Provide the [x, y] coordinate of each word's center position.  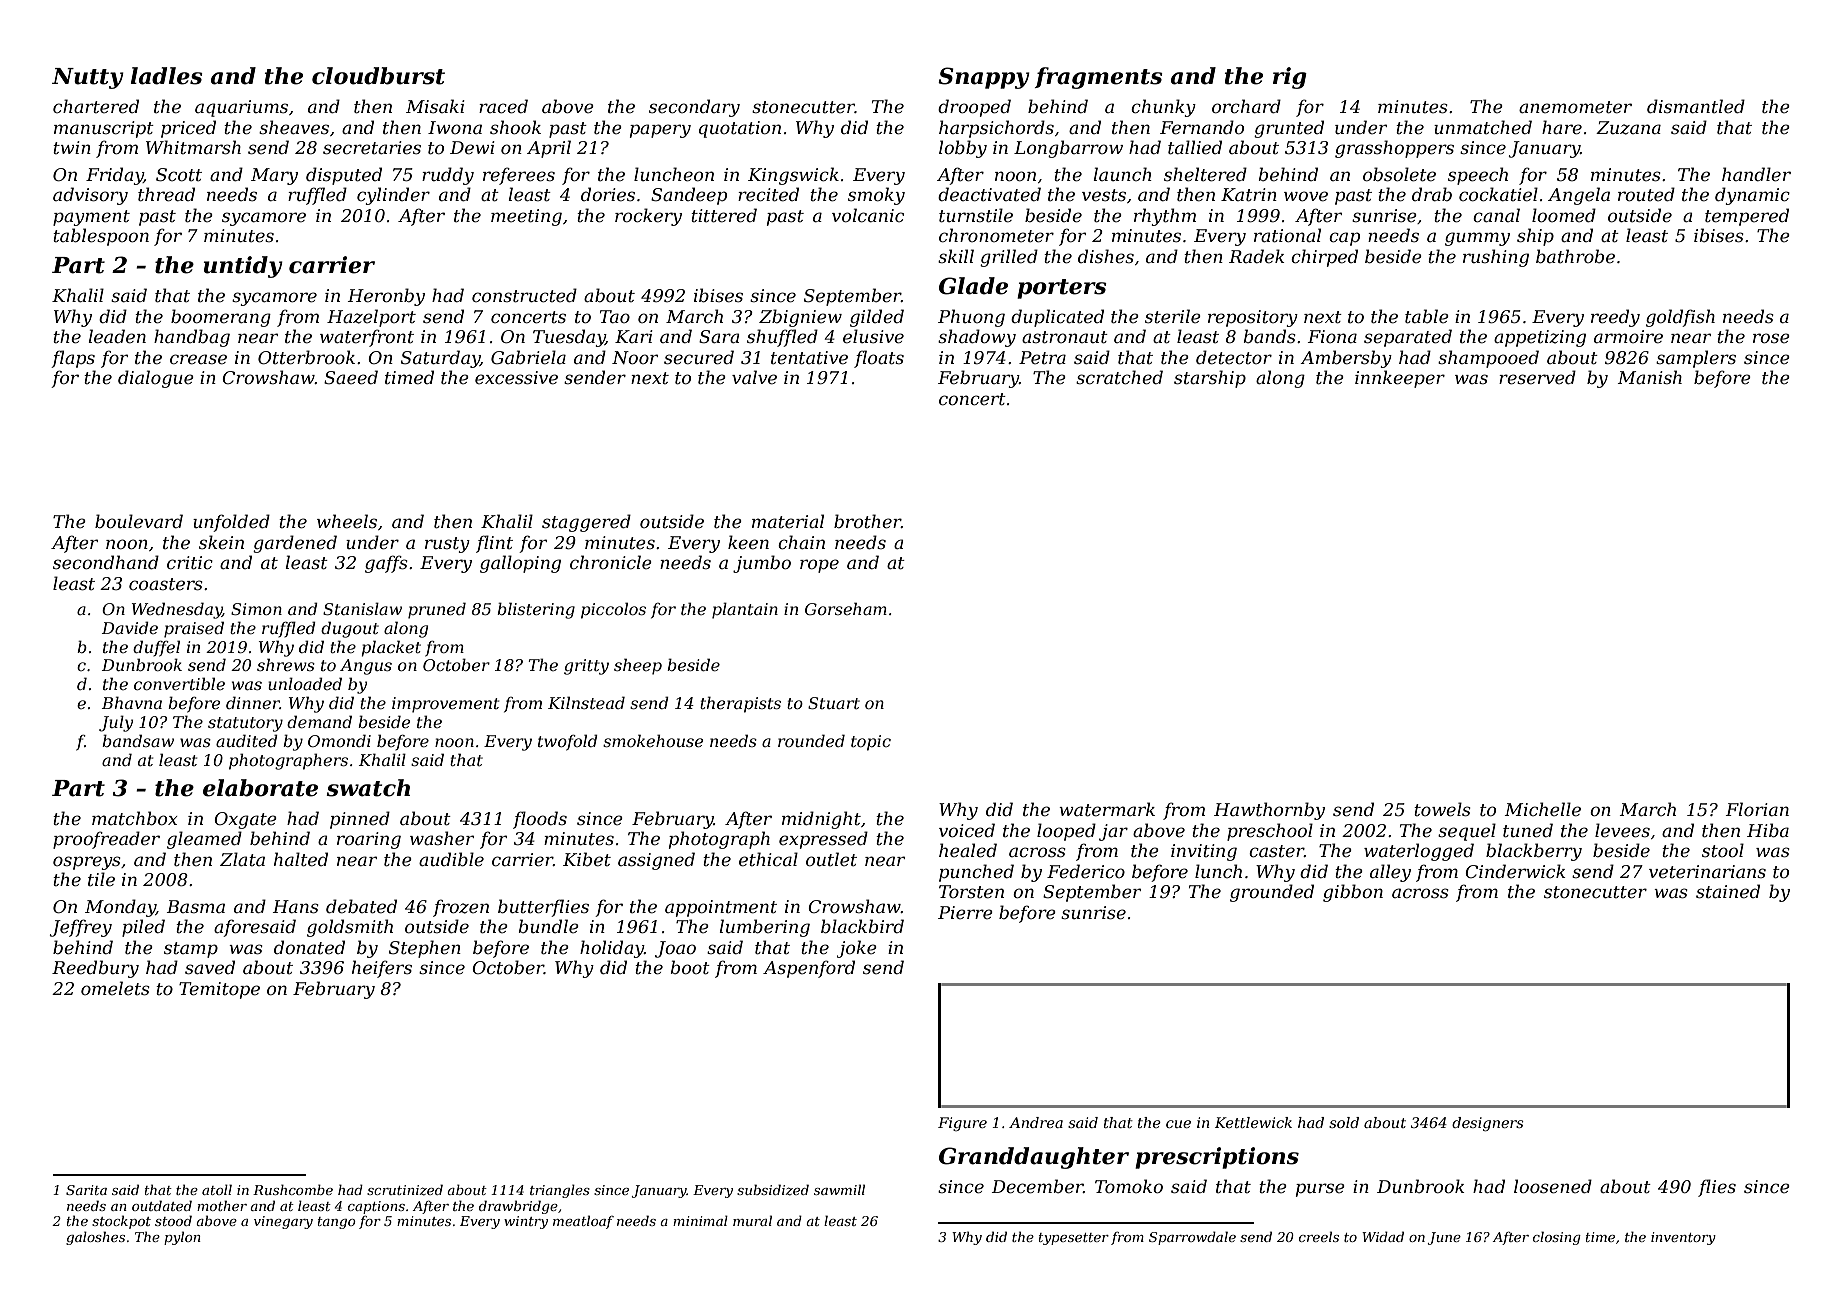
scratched [1119, 377]
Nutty [88, 78]
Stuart [834, 703]
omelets [115, 988]
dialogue [156, 379]
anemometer [1575, 107]
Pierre [965, 912]
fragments [1098, 78]
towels [1442, 809]
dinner [253, 702]
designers [1488, 1124]
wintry [526, 1222]
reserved [1537, 377]
